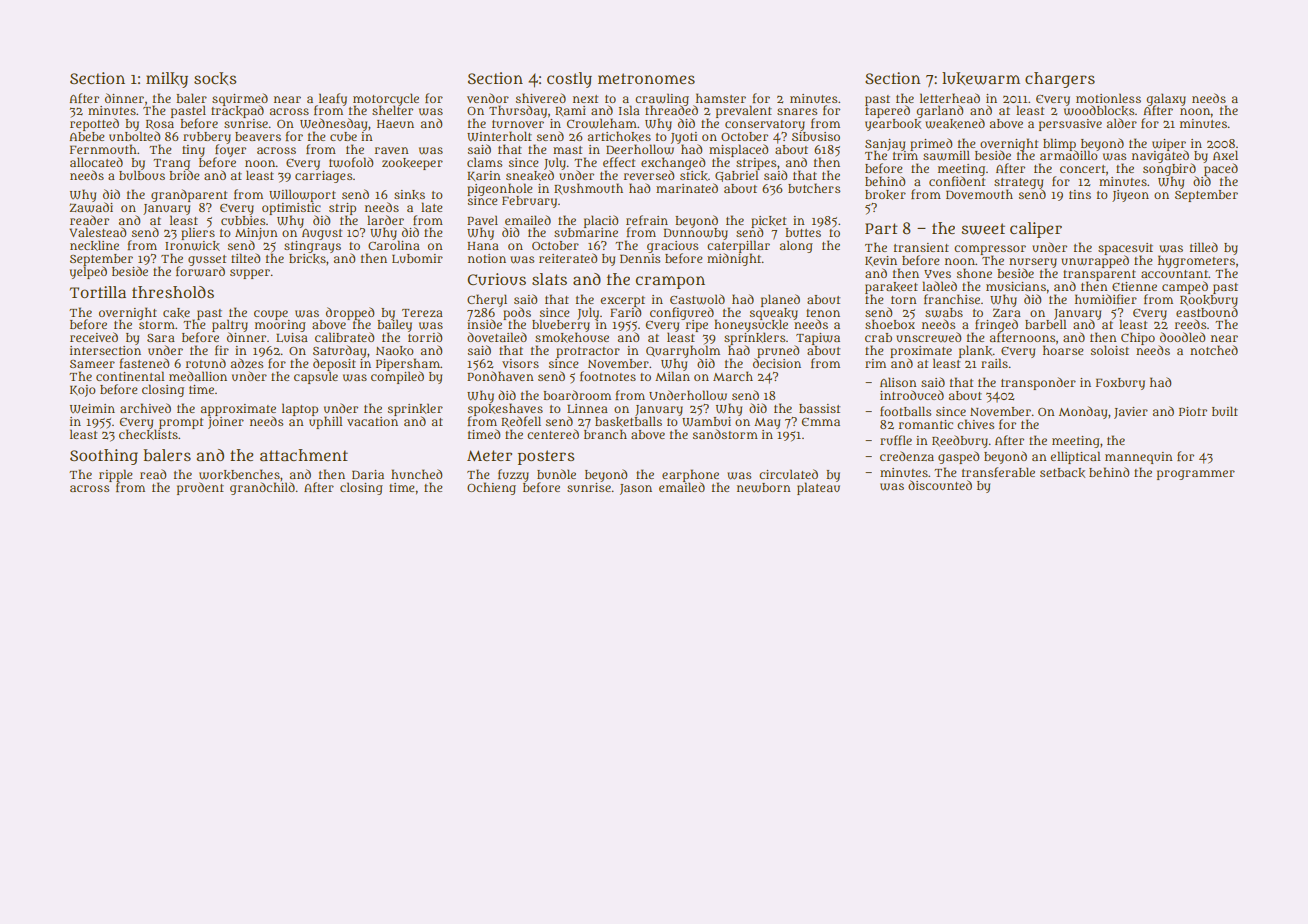 The width and height of the screenshot is (1308, 924). What do you see at coordinates (1033, 263) in the screenshot?
I see `nursery` at bounding box center [1033, 263].
